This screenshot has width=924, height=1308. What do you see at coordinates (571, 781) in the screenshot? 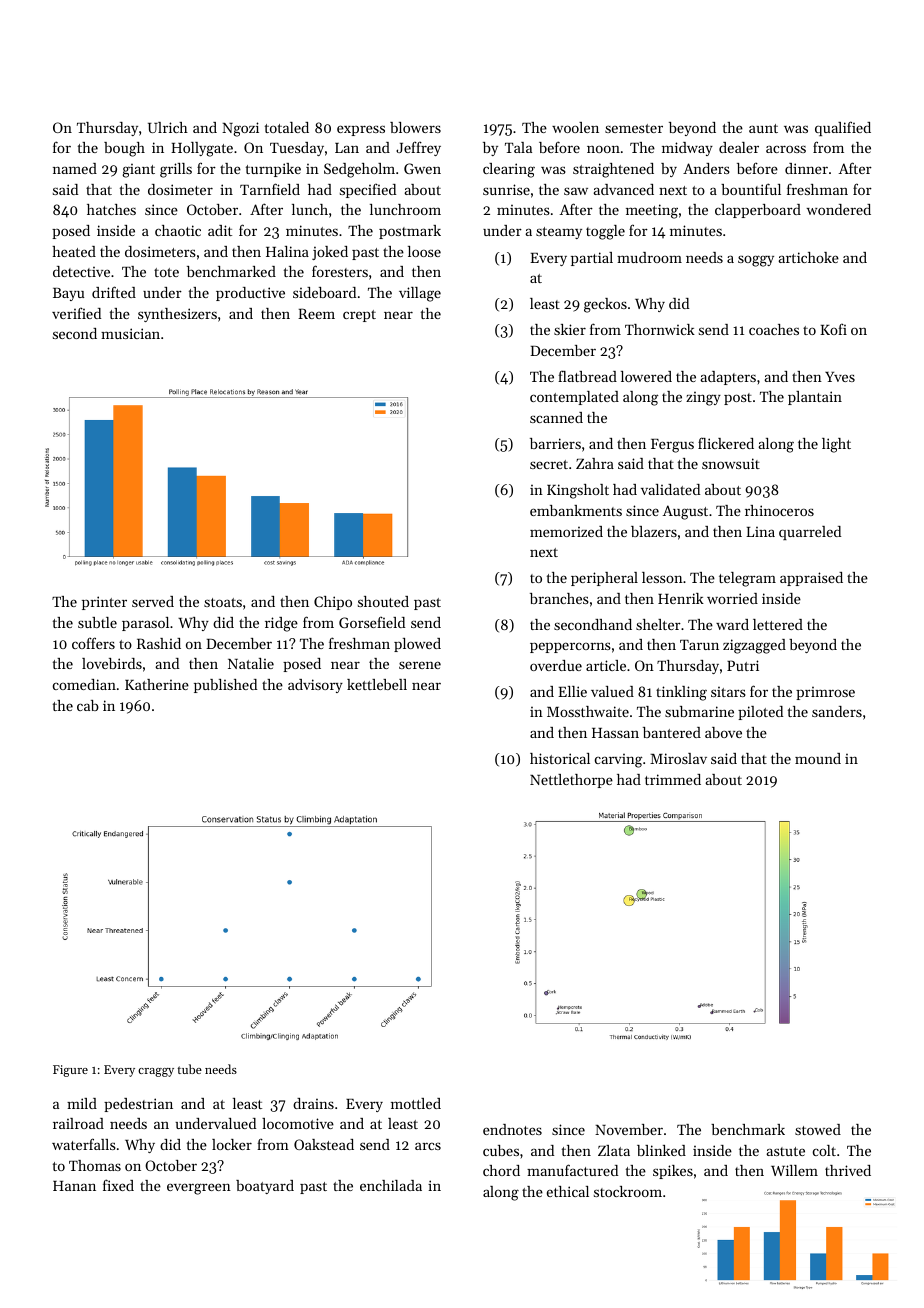
I see `Nettlethorpe` at bounding box center [571, 781].
